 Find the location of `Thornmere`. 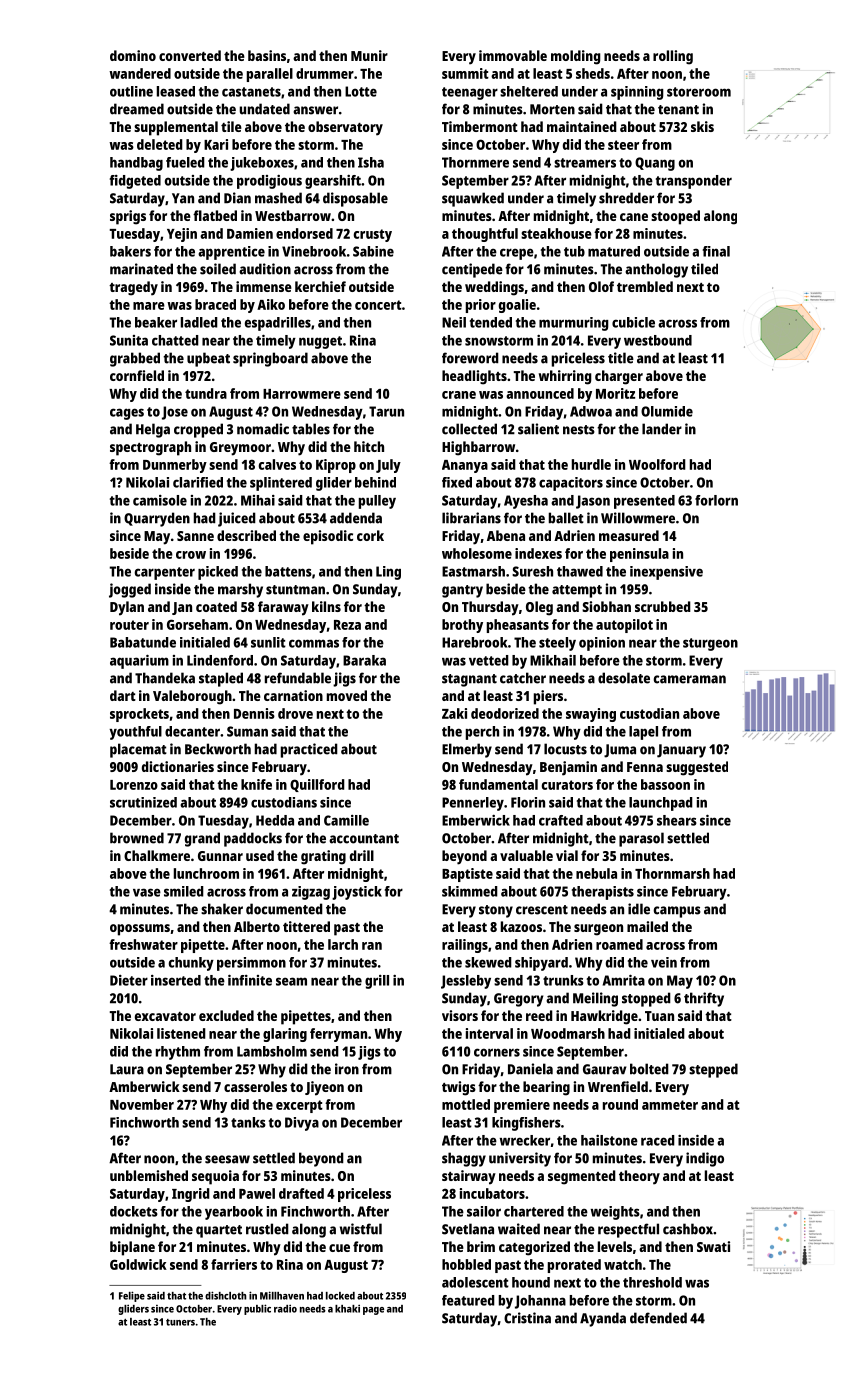

Thornmere is located at coordinates (475, 162).
